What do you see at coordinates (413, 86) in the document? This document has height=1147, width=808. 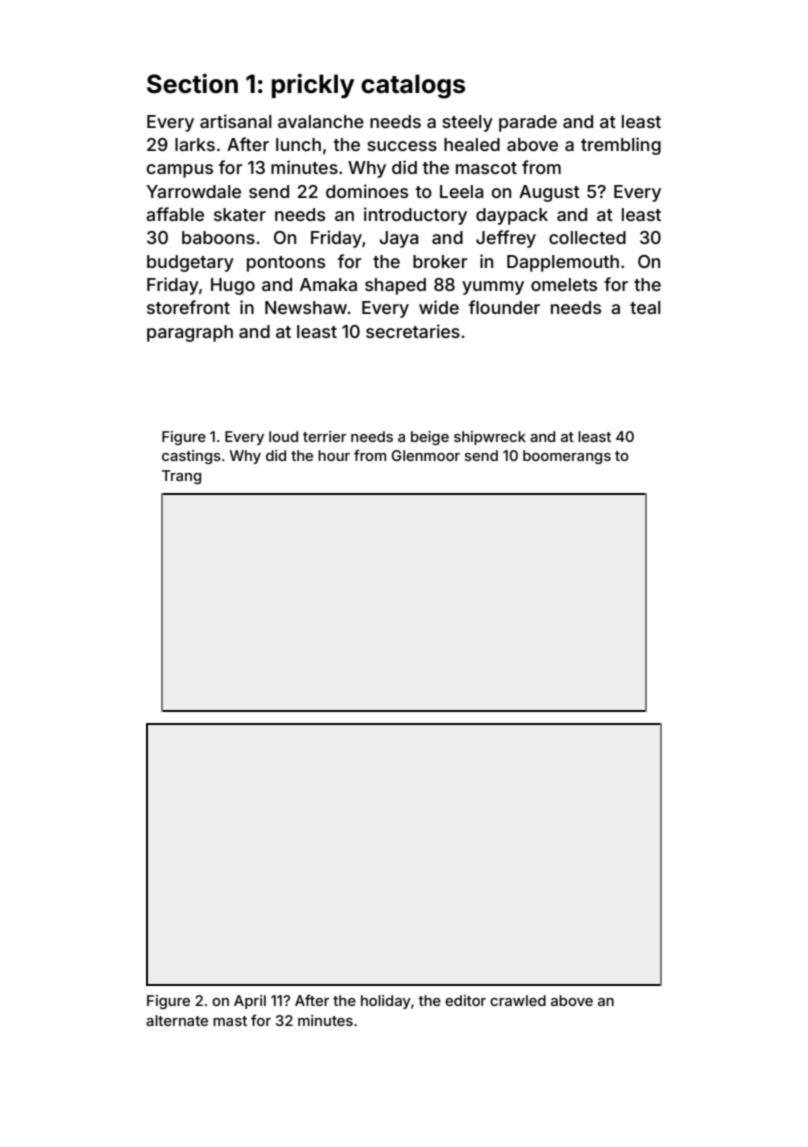 I see `catalogs` at bounding box center [413, 86].
